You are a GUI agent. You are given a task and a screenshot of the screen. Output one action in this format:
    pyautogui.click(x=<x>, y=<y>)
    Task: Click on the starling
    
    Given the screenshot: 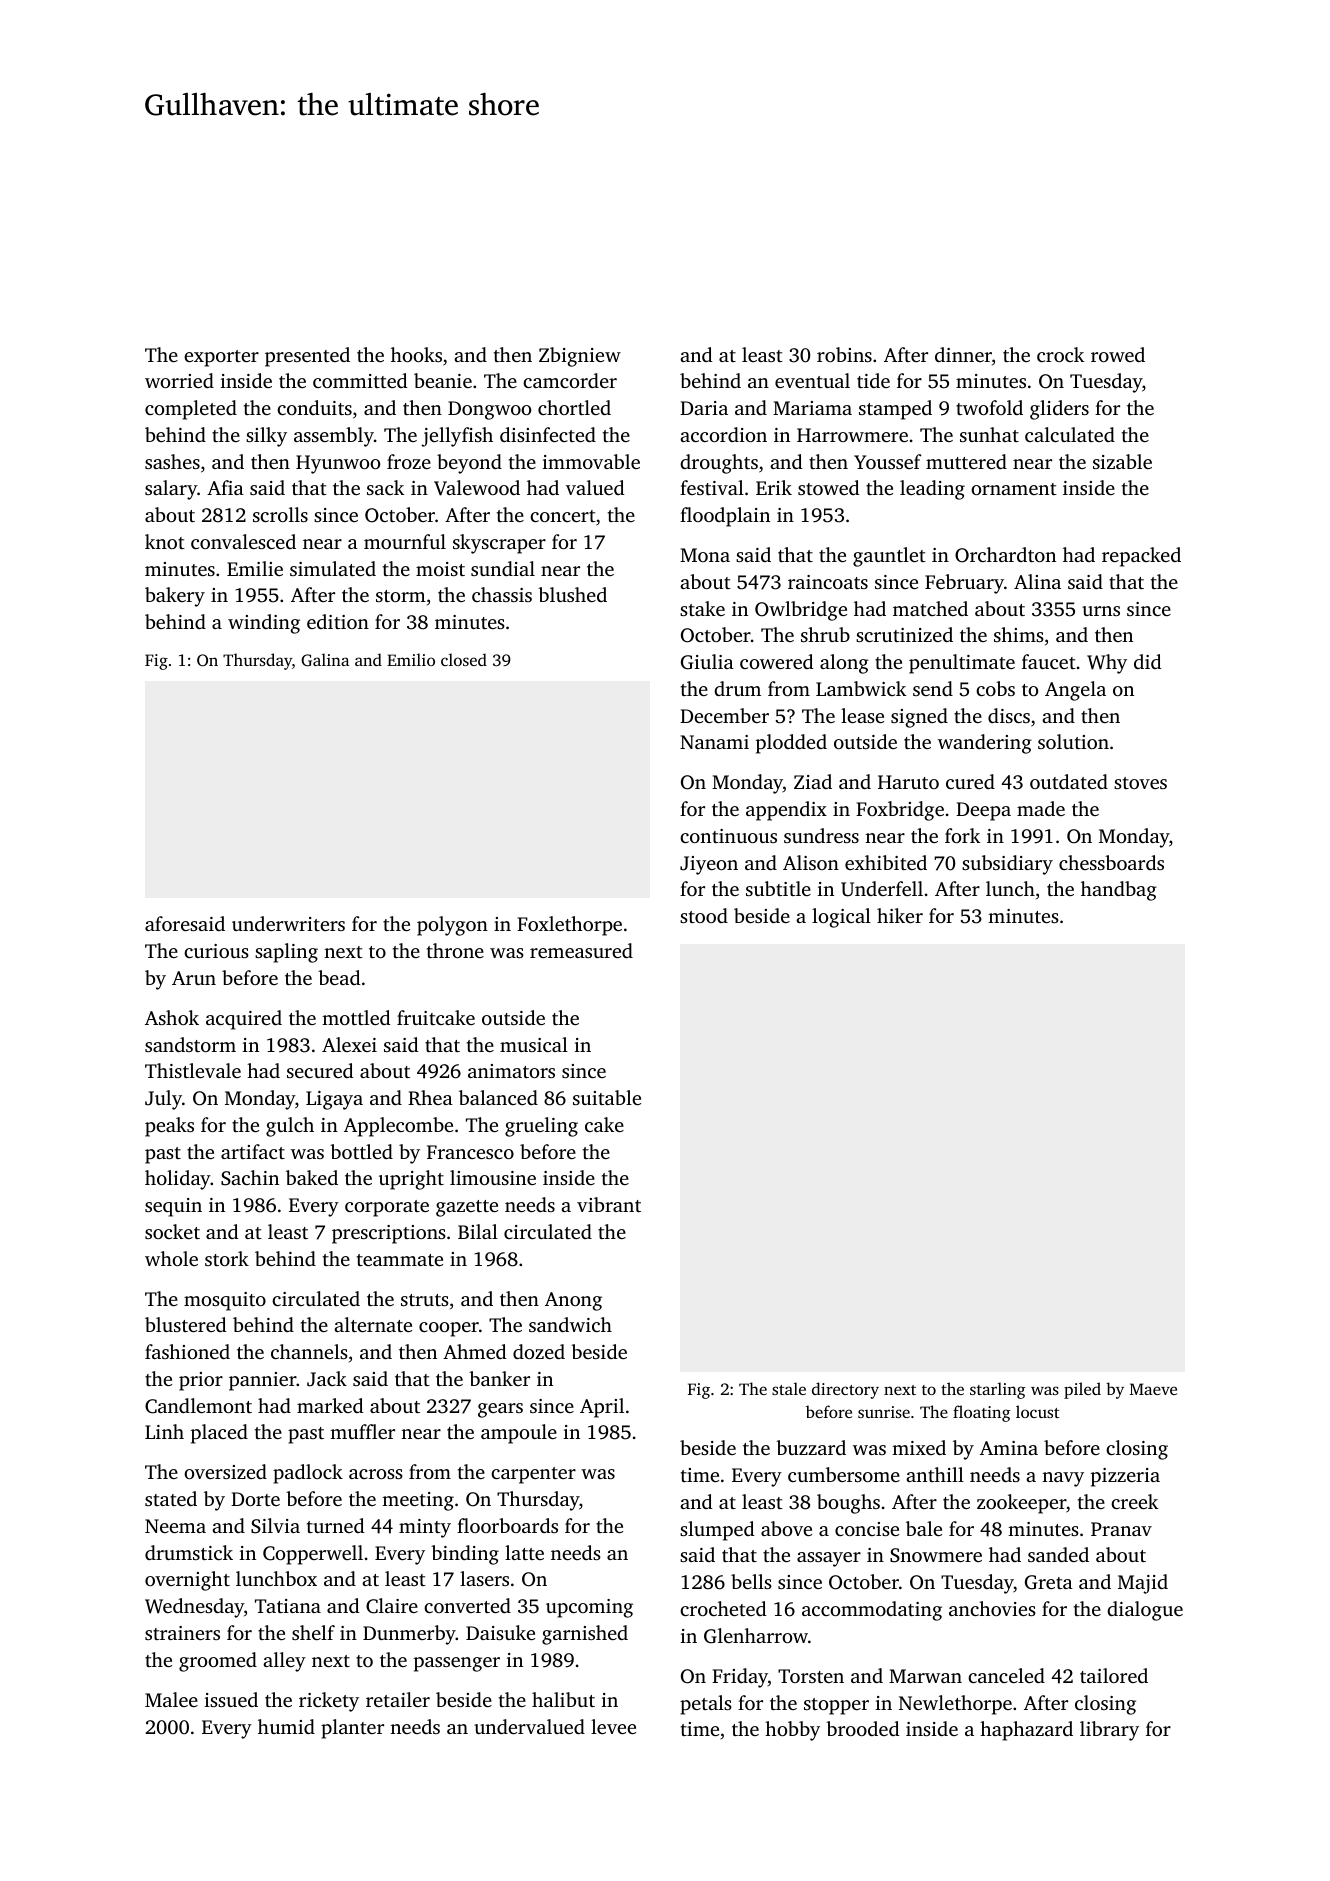 What is the action you would take?
    pyautogui.click(x=998, y=1390)
